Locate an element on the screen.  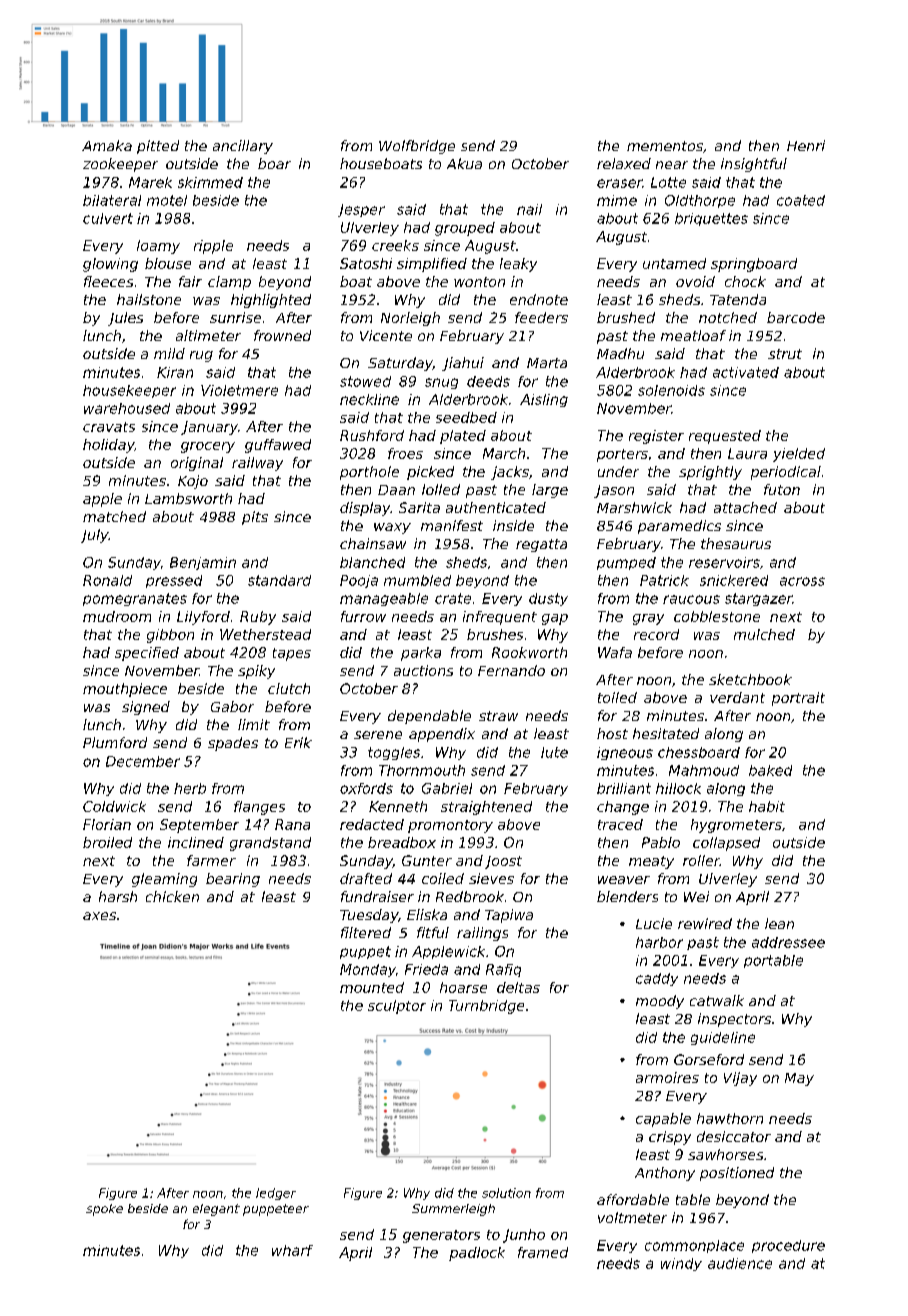
chicken is located at coordinates (172, 896).
